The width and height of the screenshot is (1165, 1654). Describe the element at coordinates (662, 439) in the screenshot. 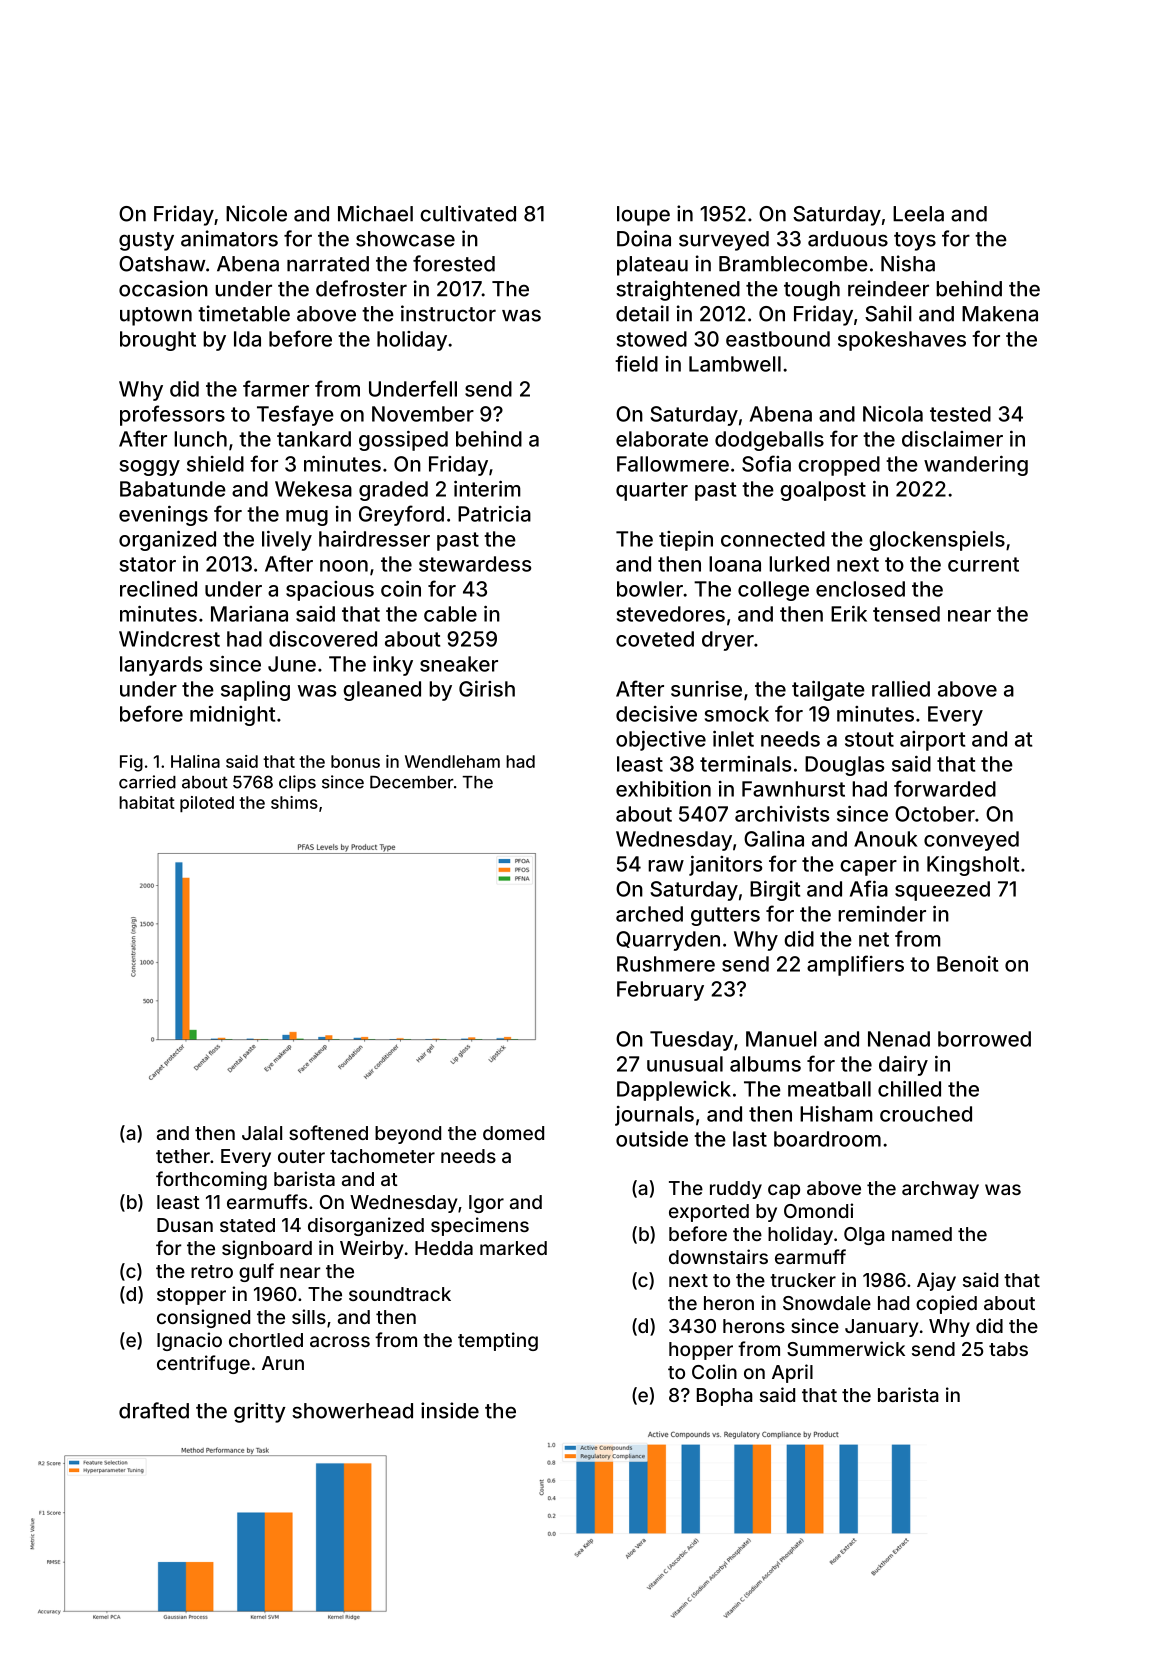

I see `elaborate` at that location.
